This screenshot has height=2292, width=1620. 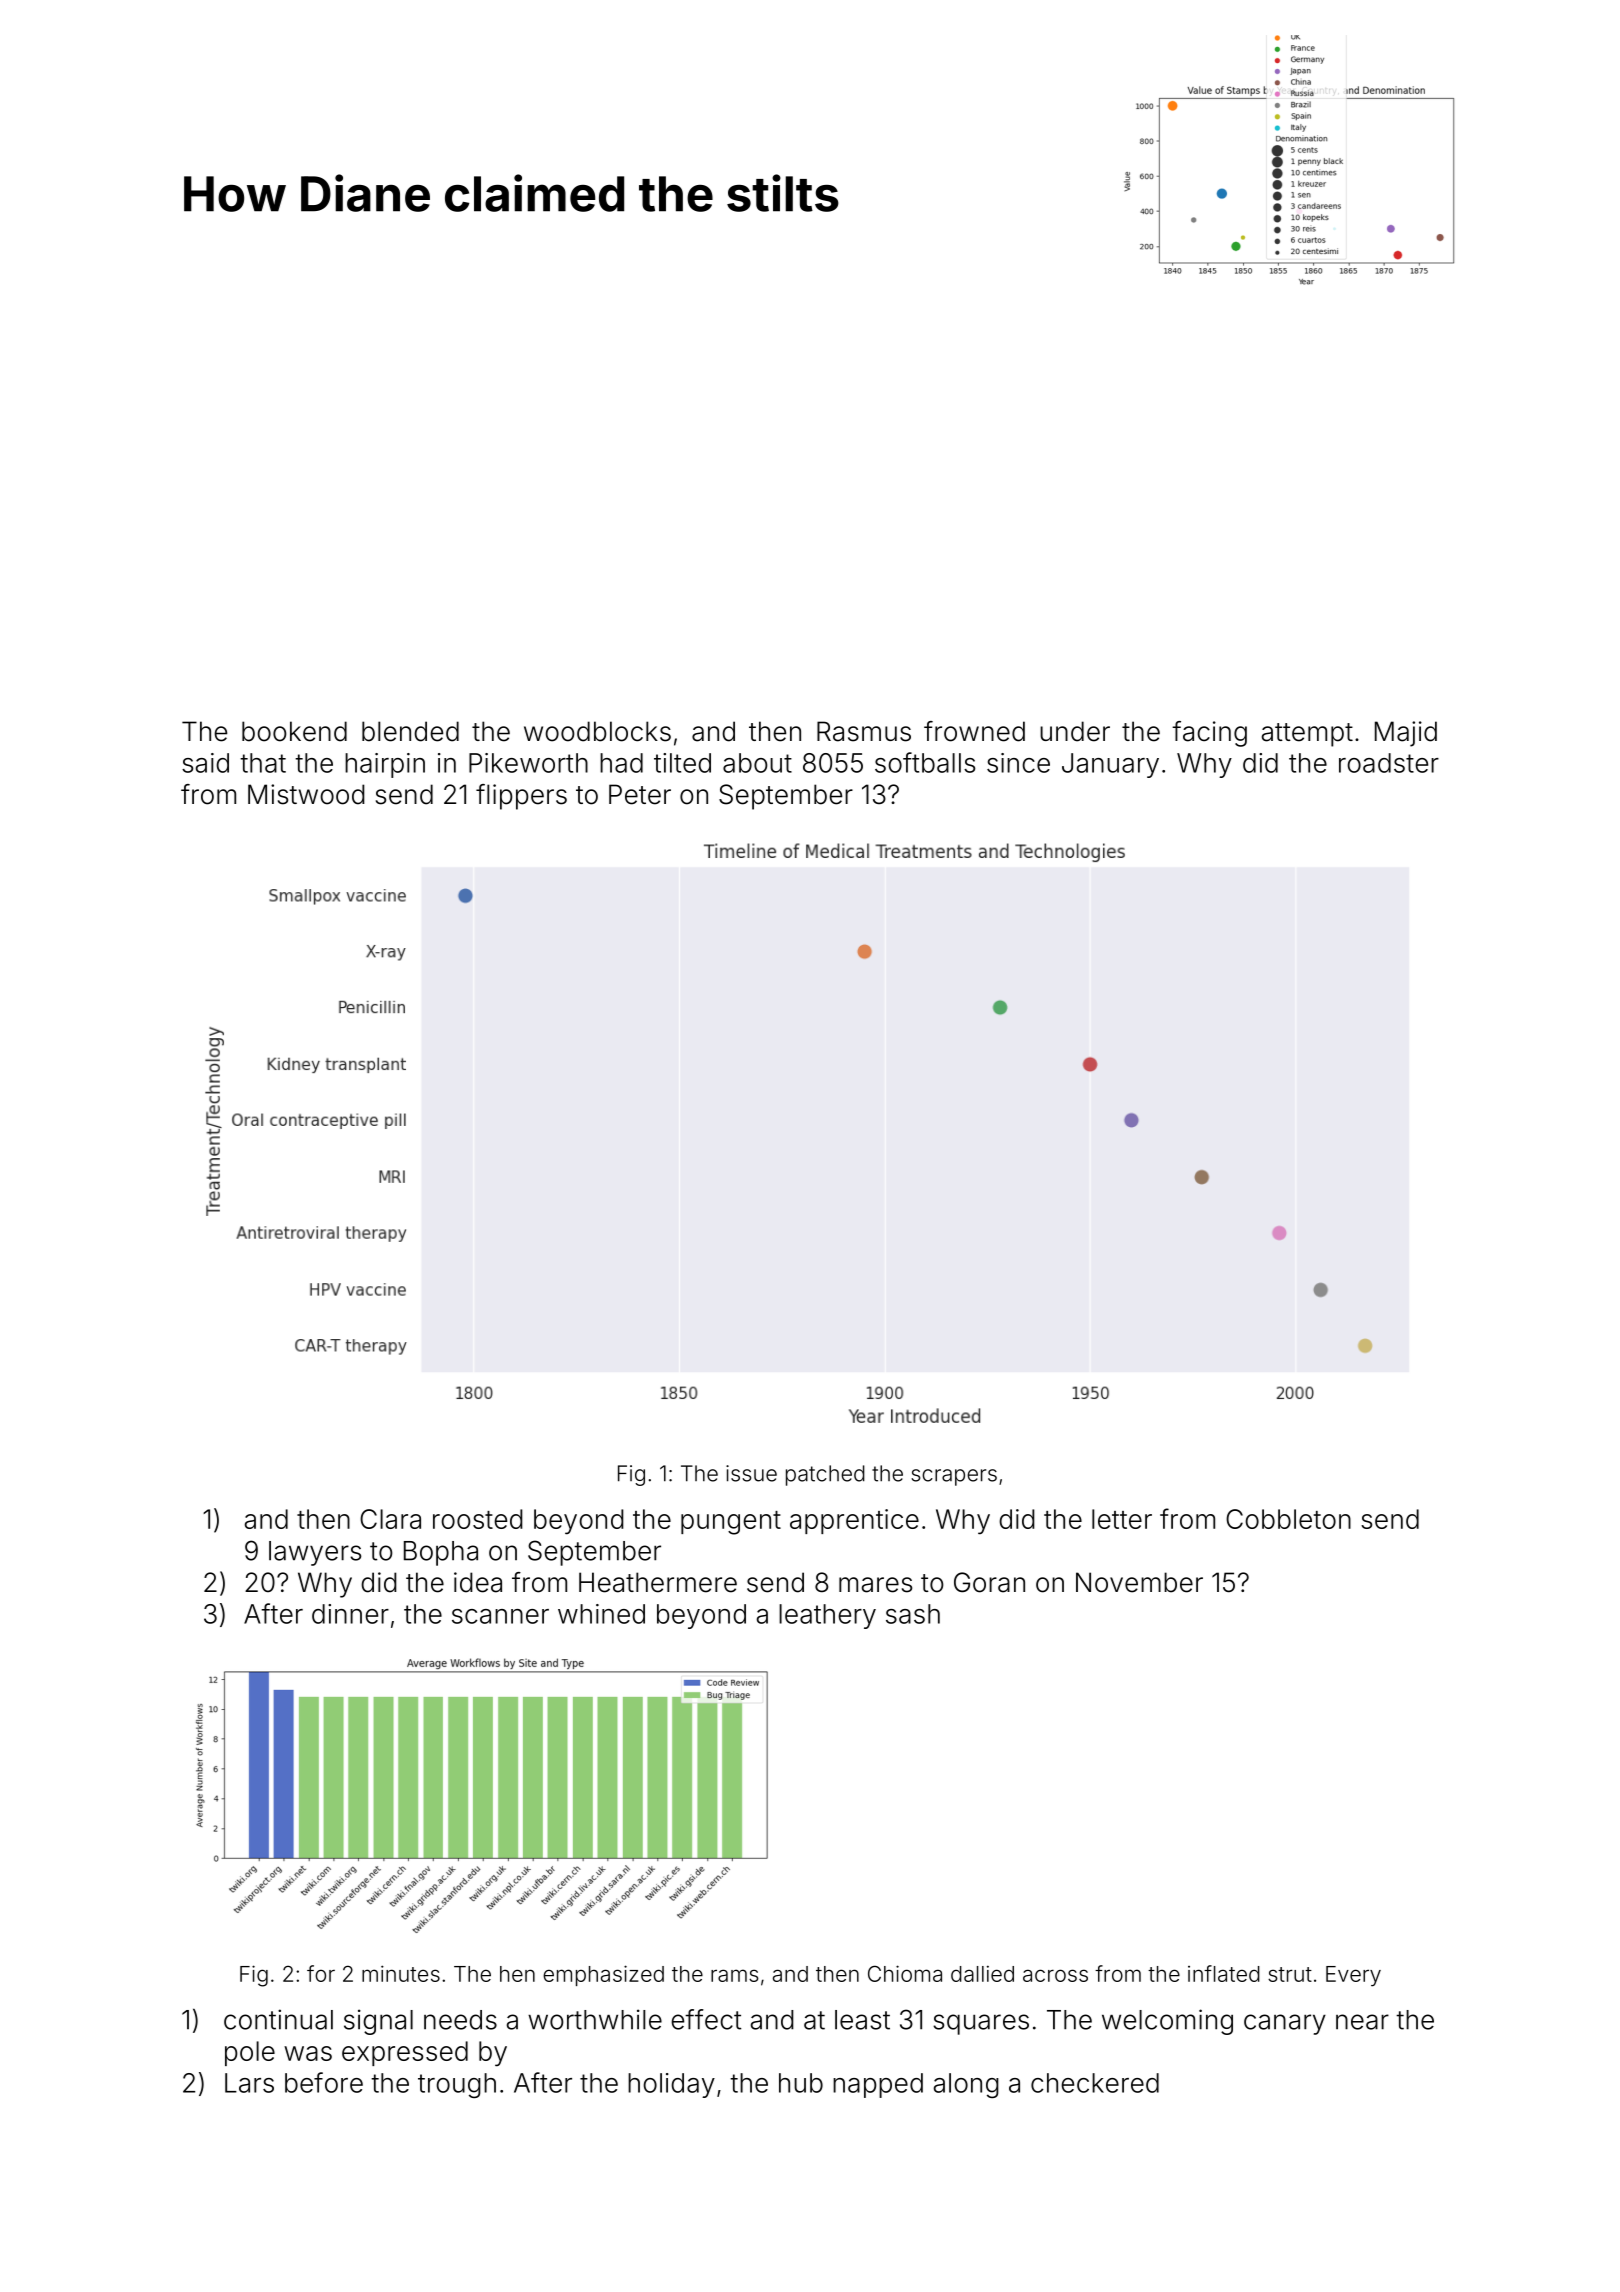 I want to click on scrapers, so click(x=954, y=1477).
